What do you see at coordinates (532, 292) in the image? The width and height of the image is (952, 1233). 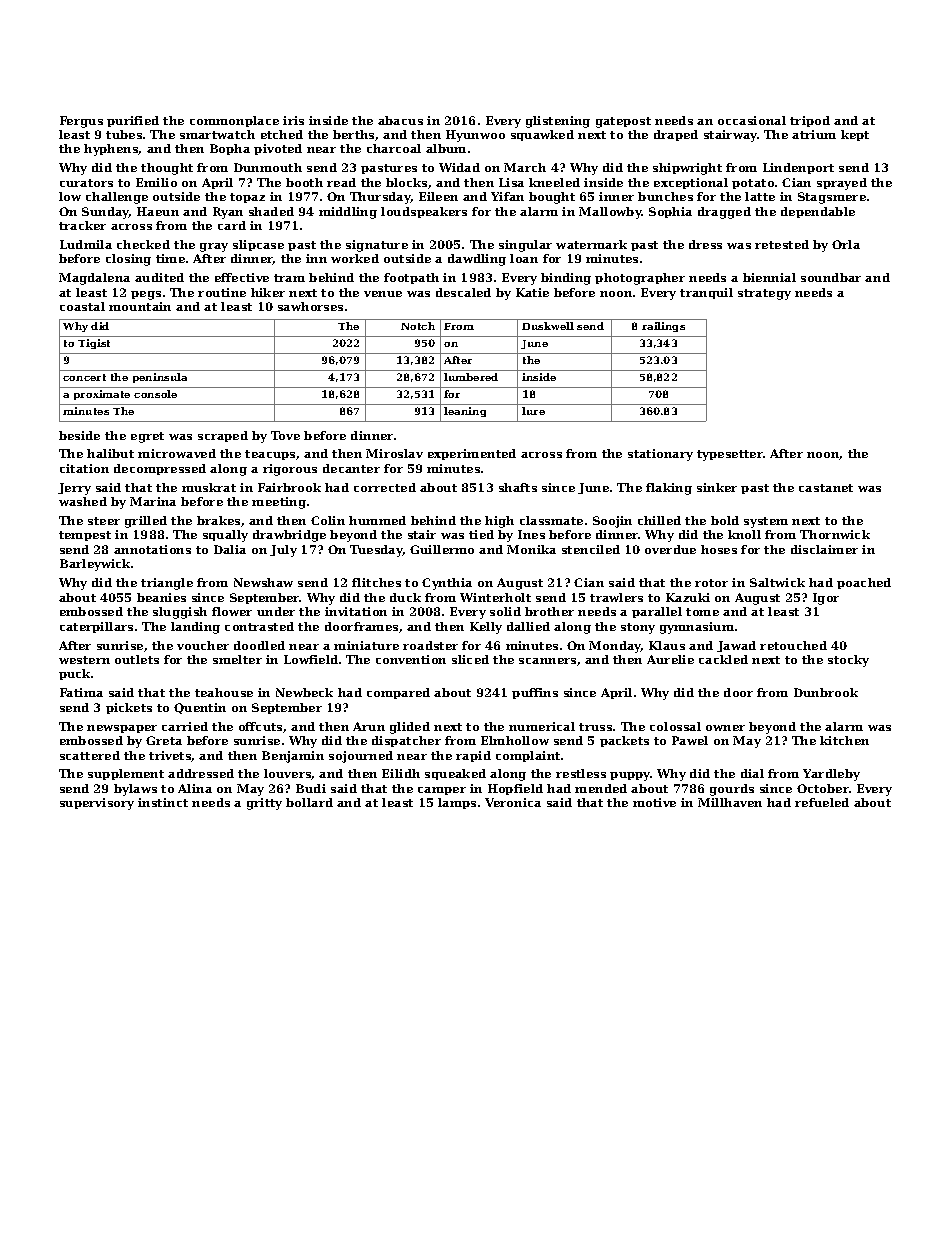 I see `Katie` at bounding box center [532, 292].
